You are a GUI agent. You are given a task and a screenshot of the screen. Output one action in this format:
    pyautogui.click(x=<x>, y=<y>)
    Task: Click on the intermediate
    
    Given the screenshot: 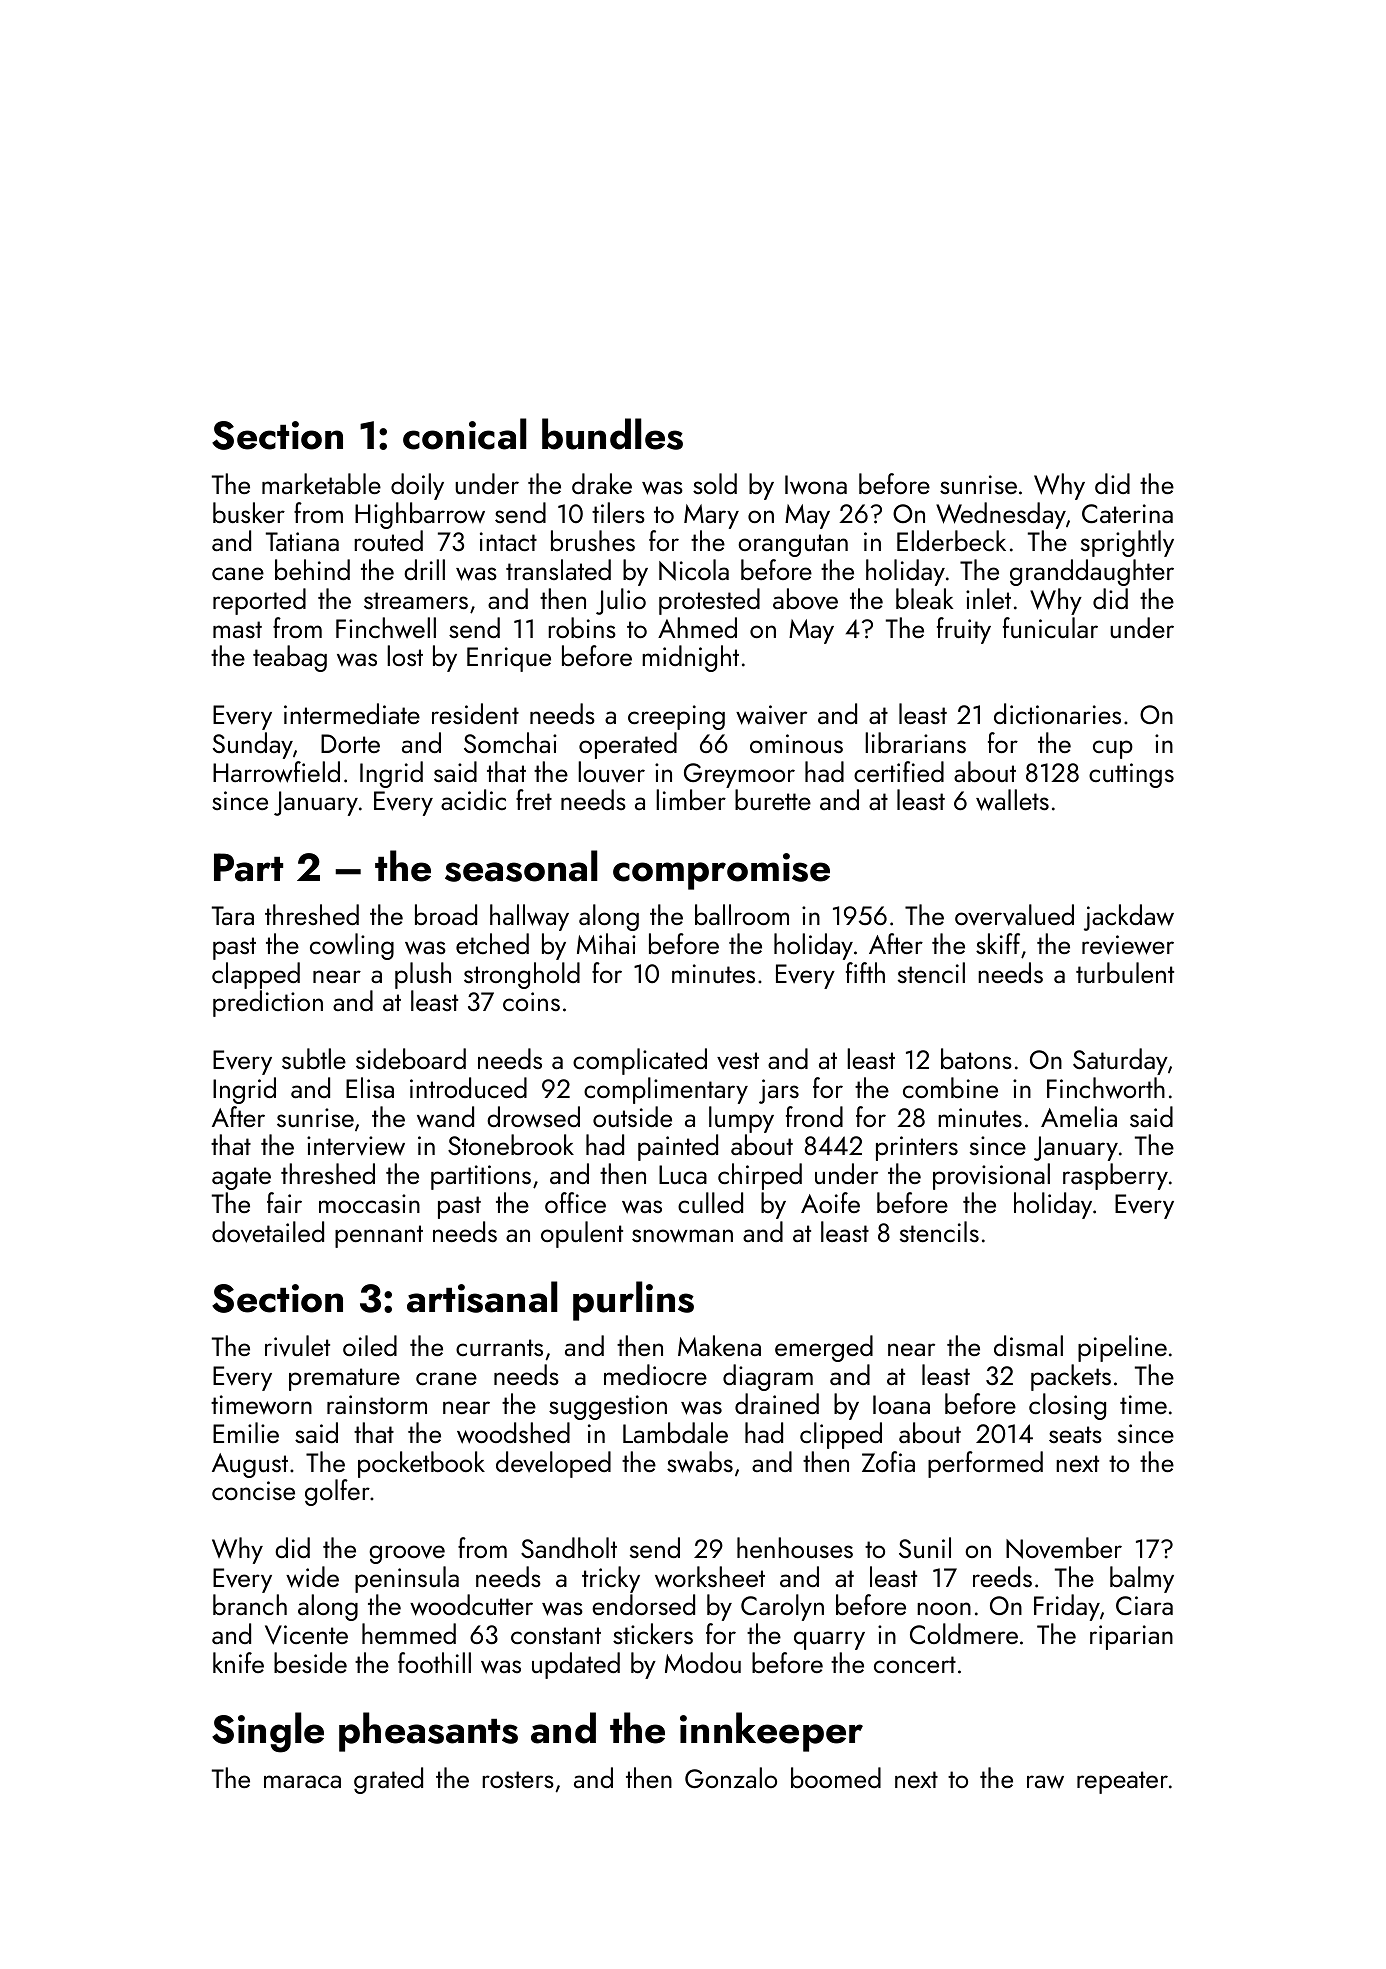 What is the action you would take?
    pyautogui.click(x=352, y=713)
